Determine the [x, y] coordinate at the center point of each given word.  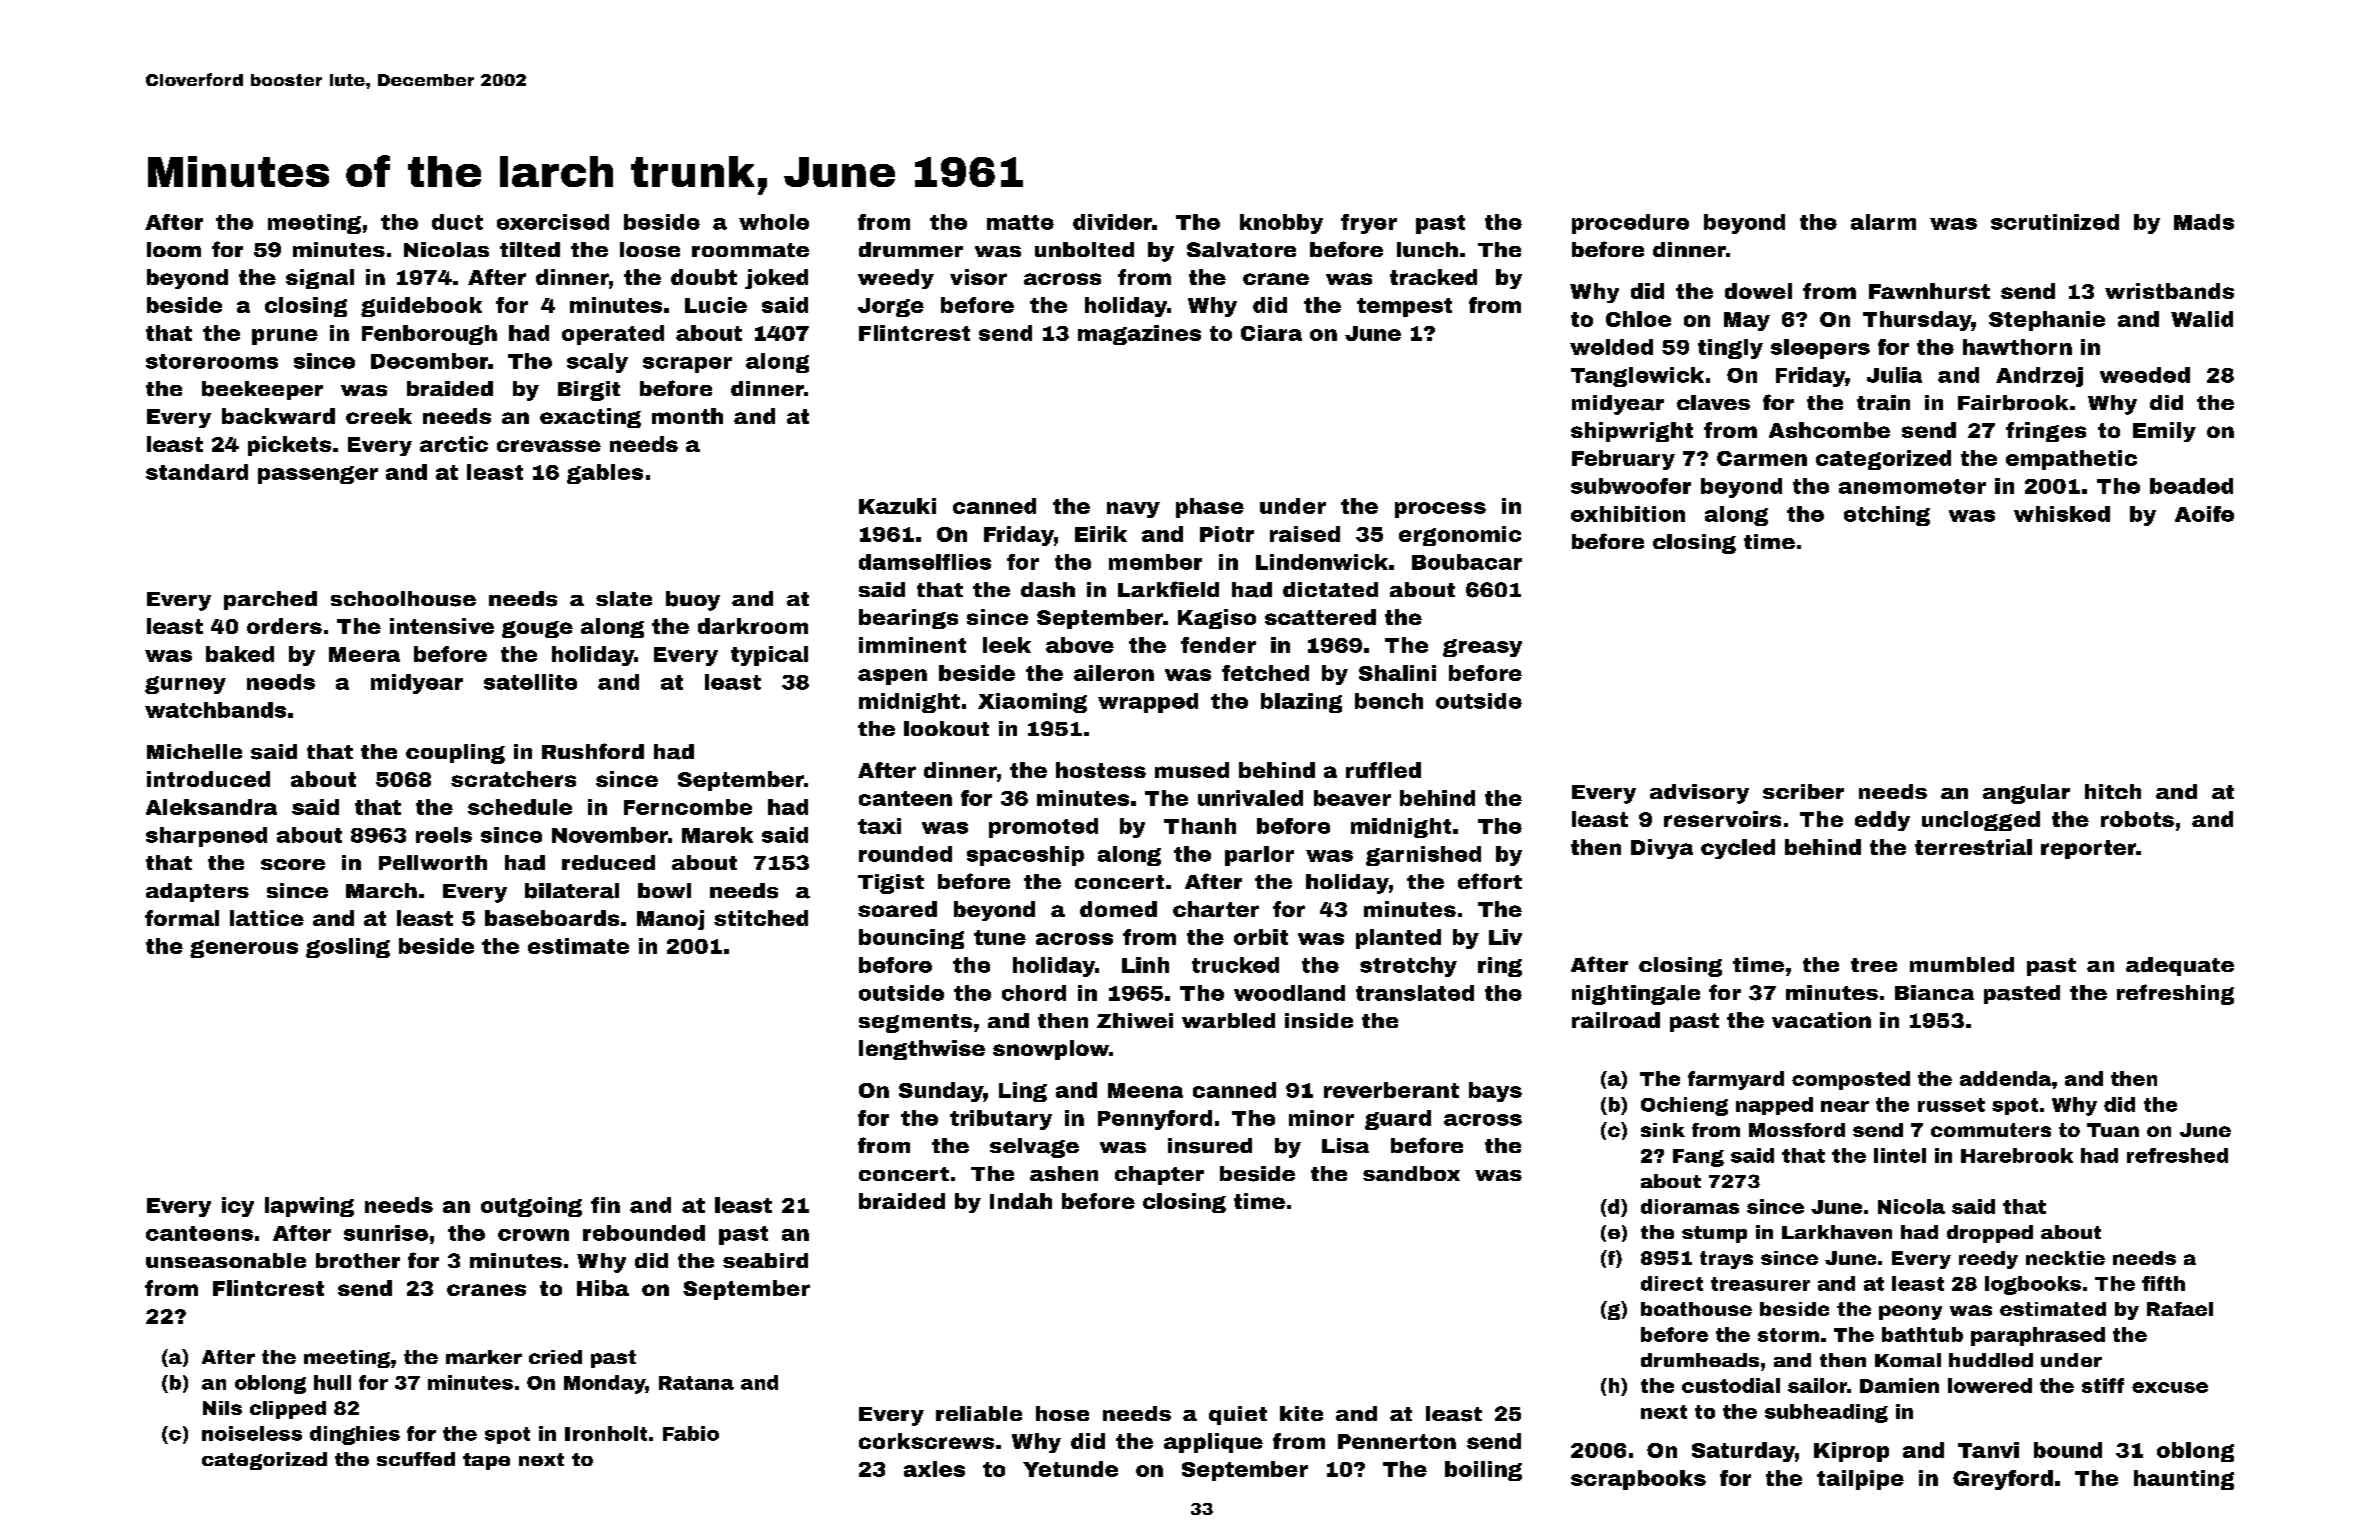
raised [1305, 534]
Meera [364, 654]
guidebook [421, 307]
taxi [879, 826]
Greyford [2003, 1480]
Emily [2164, 432]
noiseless [252, 1433]
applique [1213, 1443]
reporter [2088, 849]
